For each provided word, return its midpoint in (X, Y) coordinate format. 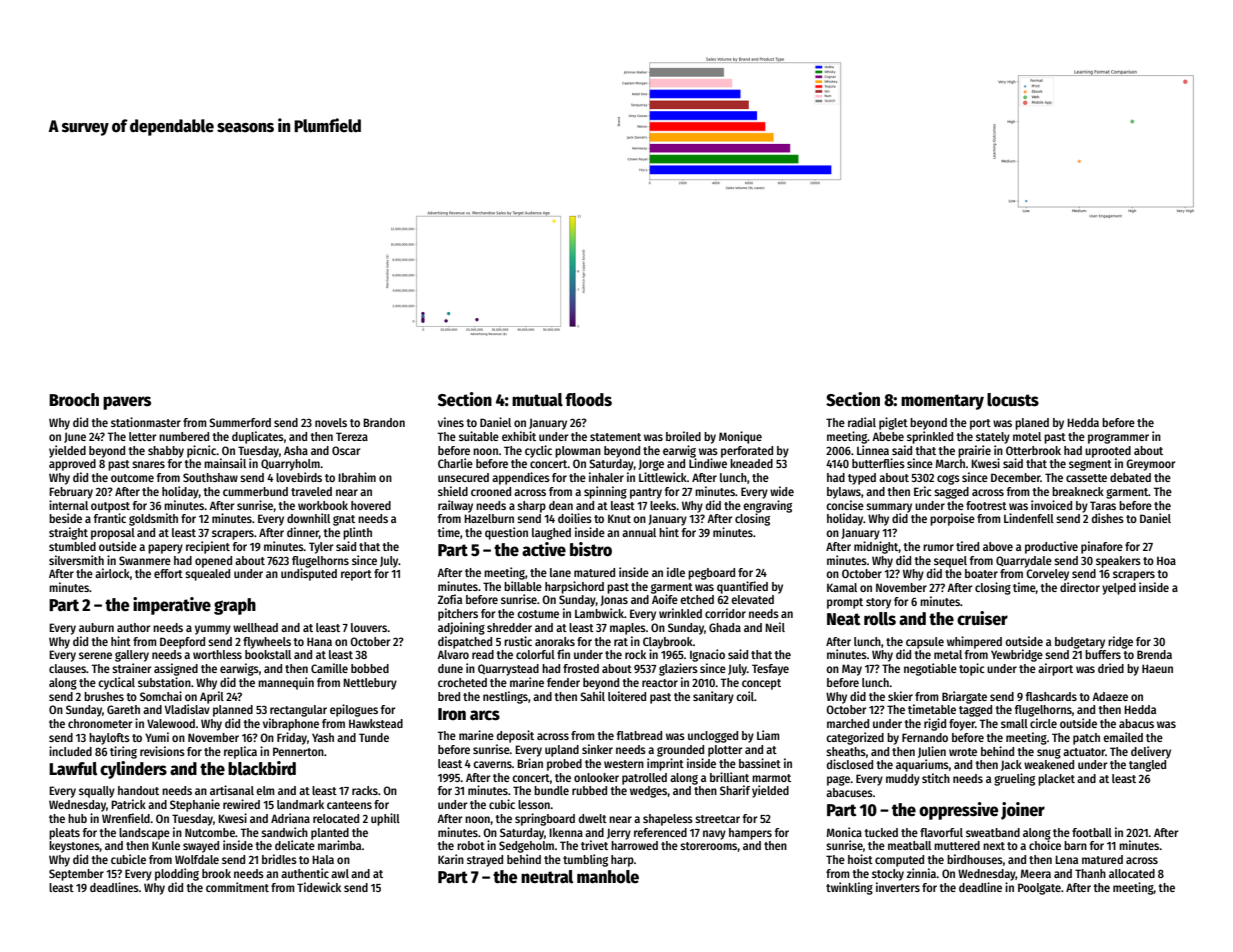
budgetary (1080, 643)
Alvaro (453, 654)
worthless (217, 654)
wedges (649, 792)
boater (981, 573)
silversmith (76, 560)
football (1092, 832)
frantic (110, 518)
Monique (740, 437)
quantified (742, 587)
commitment (237, 887)
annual (639, 532)
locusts (1013, 400)
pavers (127, 403)
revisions (162, 751)
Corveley (1047, 575)
